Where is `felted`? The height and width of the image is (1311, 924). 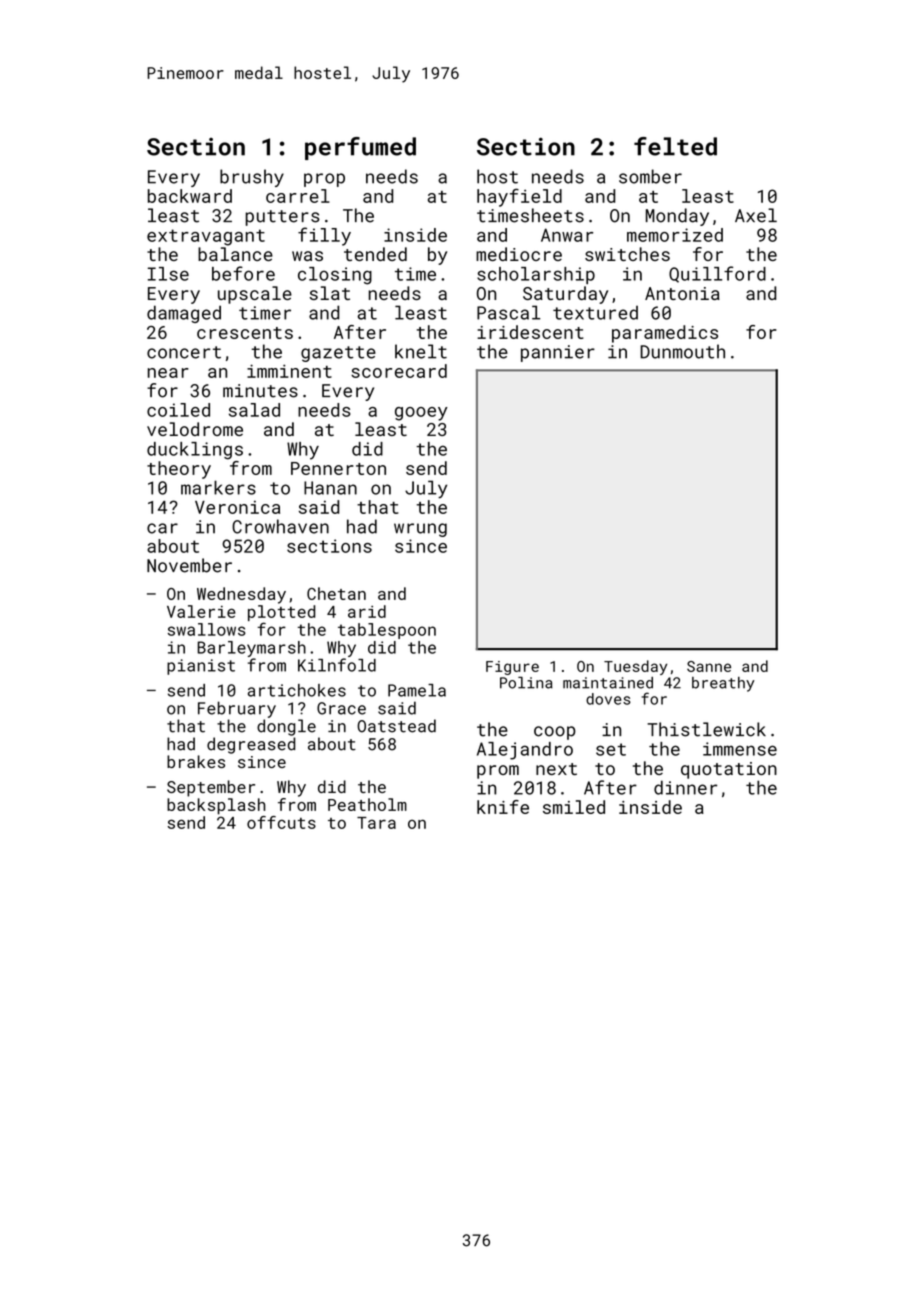 felted is located at coordinates (675, 146).
